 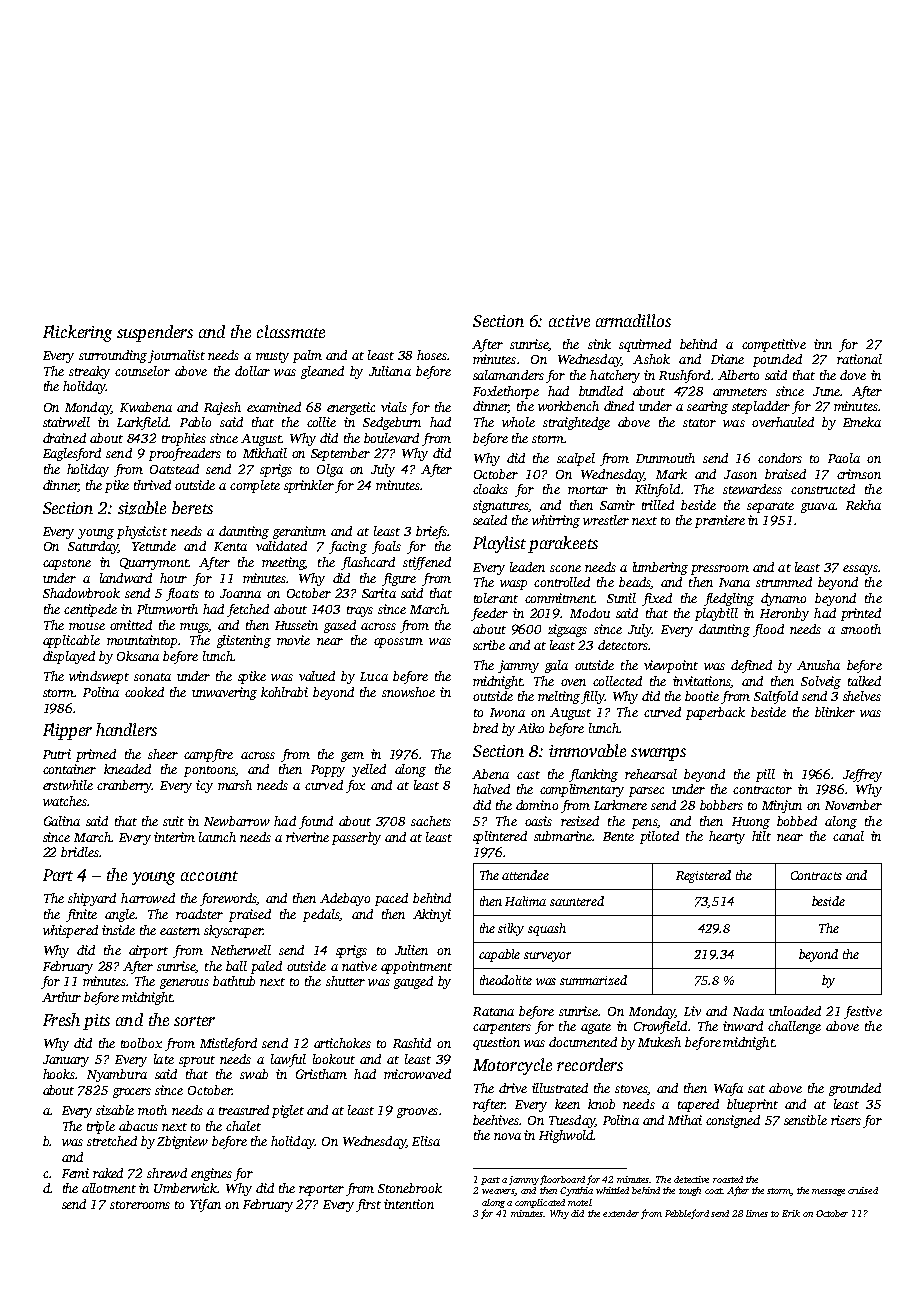 I want to click on trays, so click(x=360, y=611).
